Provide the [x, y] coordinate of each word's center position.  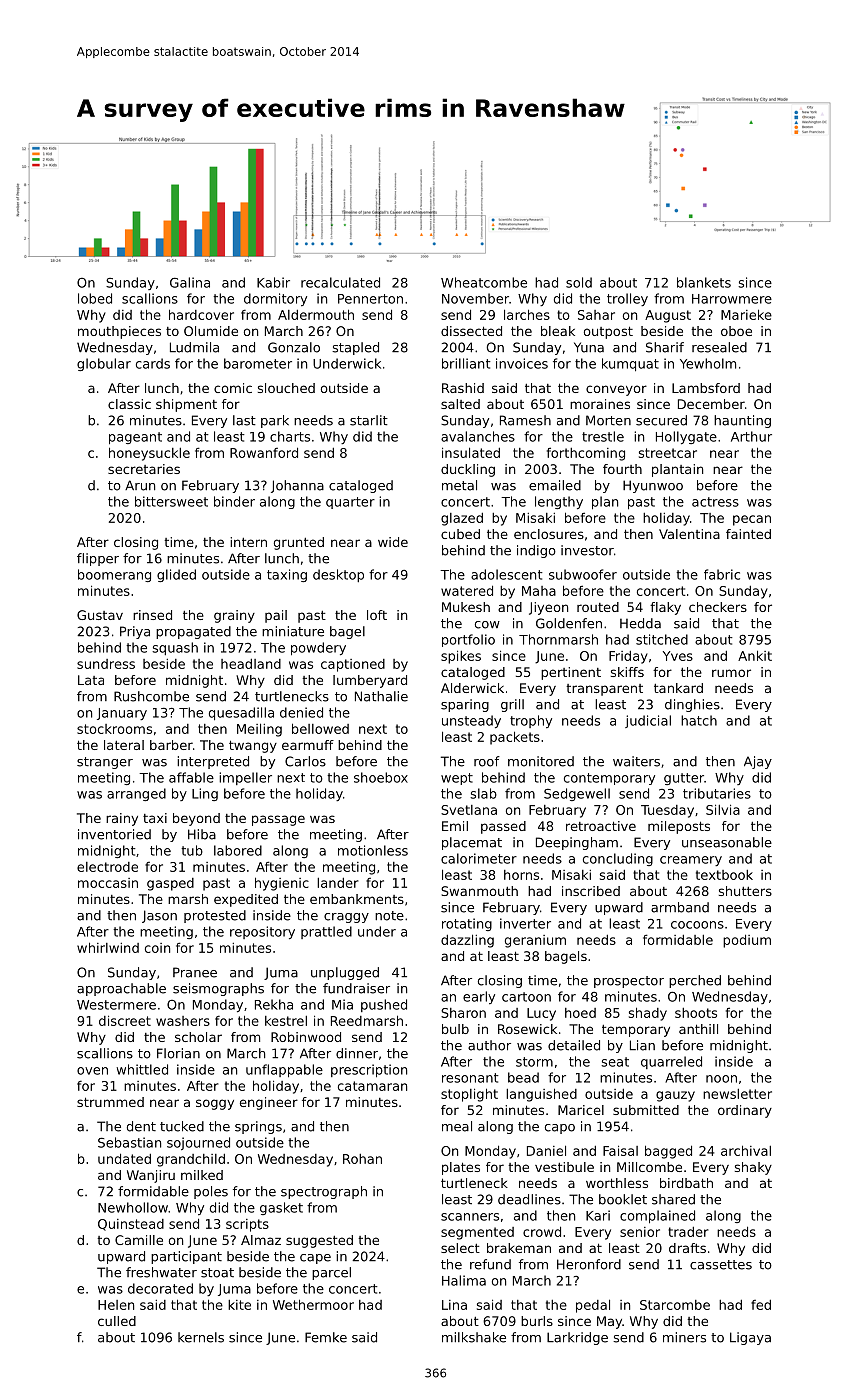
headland [251, 664]
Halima [464, 1280]
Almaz [261, 1240]
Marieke [746, 314]
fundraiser [356, 988]
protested [215, 916]
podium [747, 941]
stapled [355, 348]
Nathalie [381, 696]
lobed [95, 298]
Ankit [755, 655]
